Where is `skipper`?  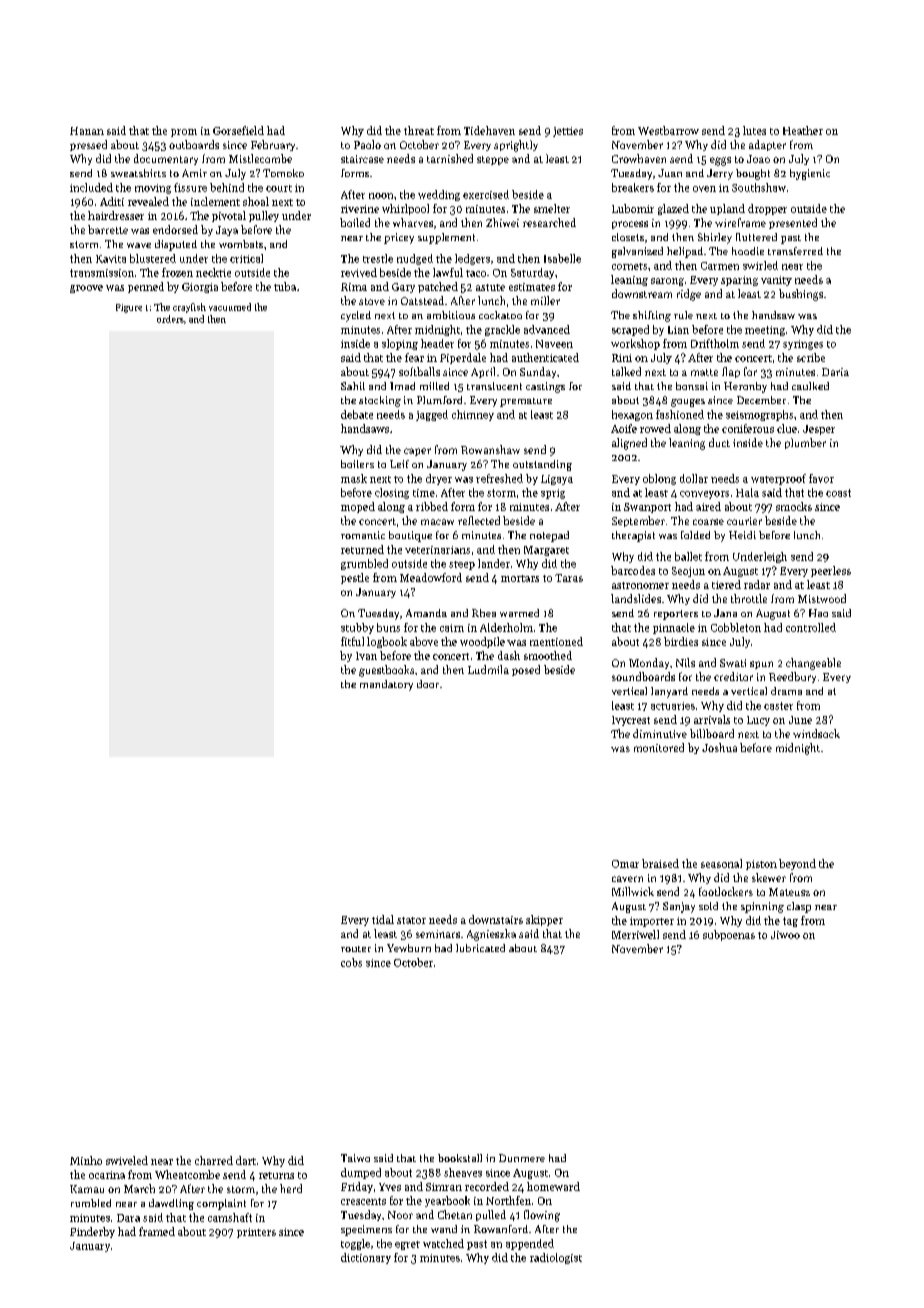 skipper is located at coordinates (544, 920).
